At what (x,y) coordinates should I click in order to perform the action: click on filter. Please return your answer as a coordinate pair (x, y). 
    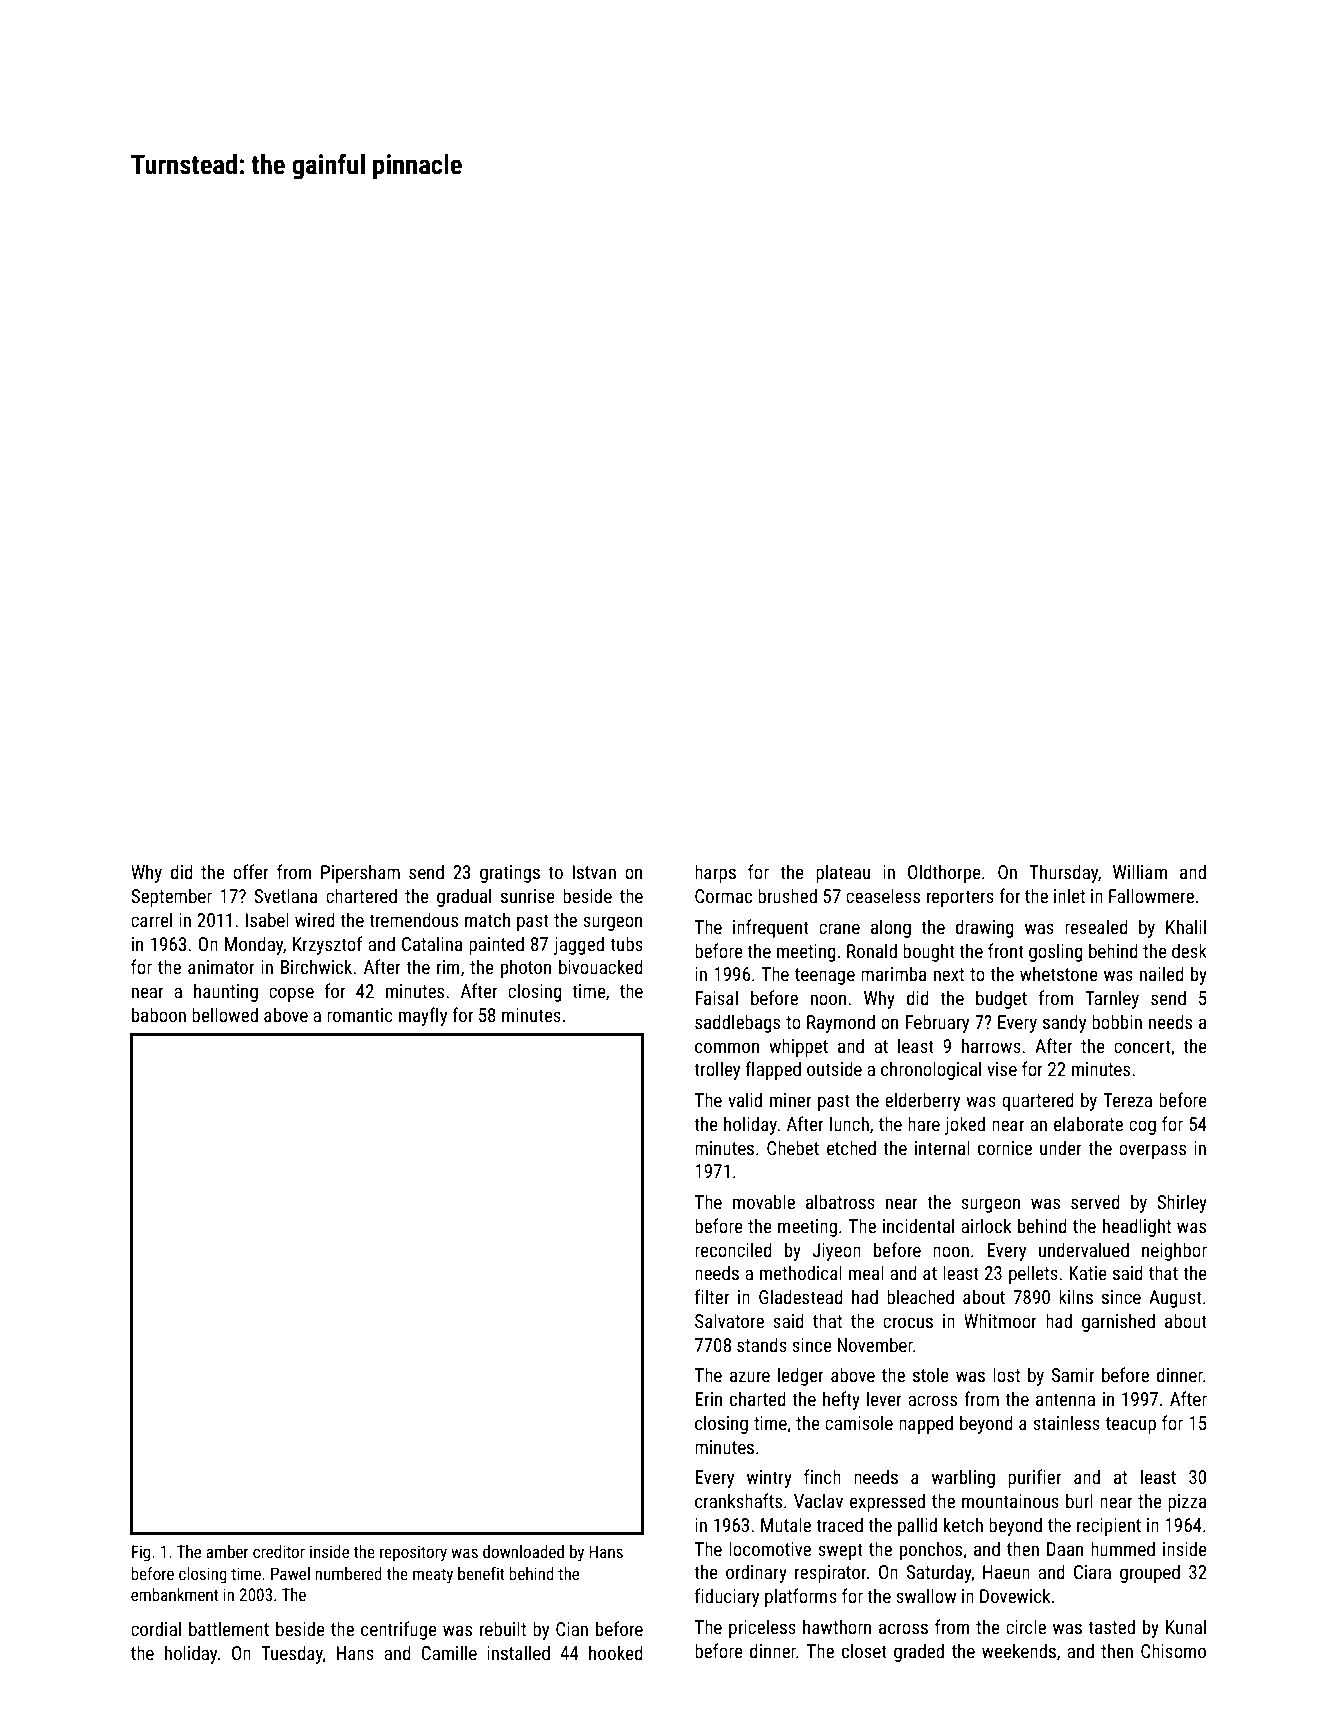
    Looking at the image, I should click on (712, 1296).
